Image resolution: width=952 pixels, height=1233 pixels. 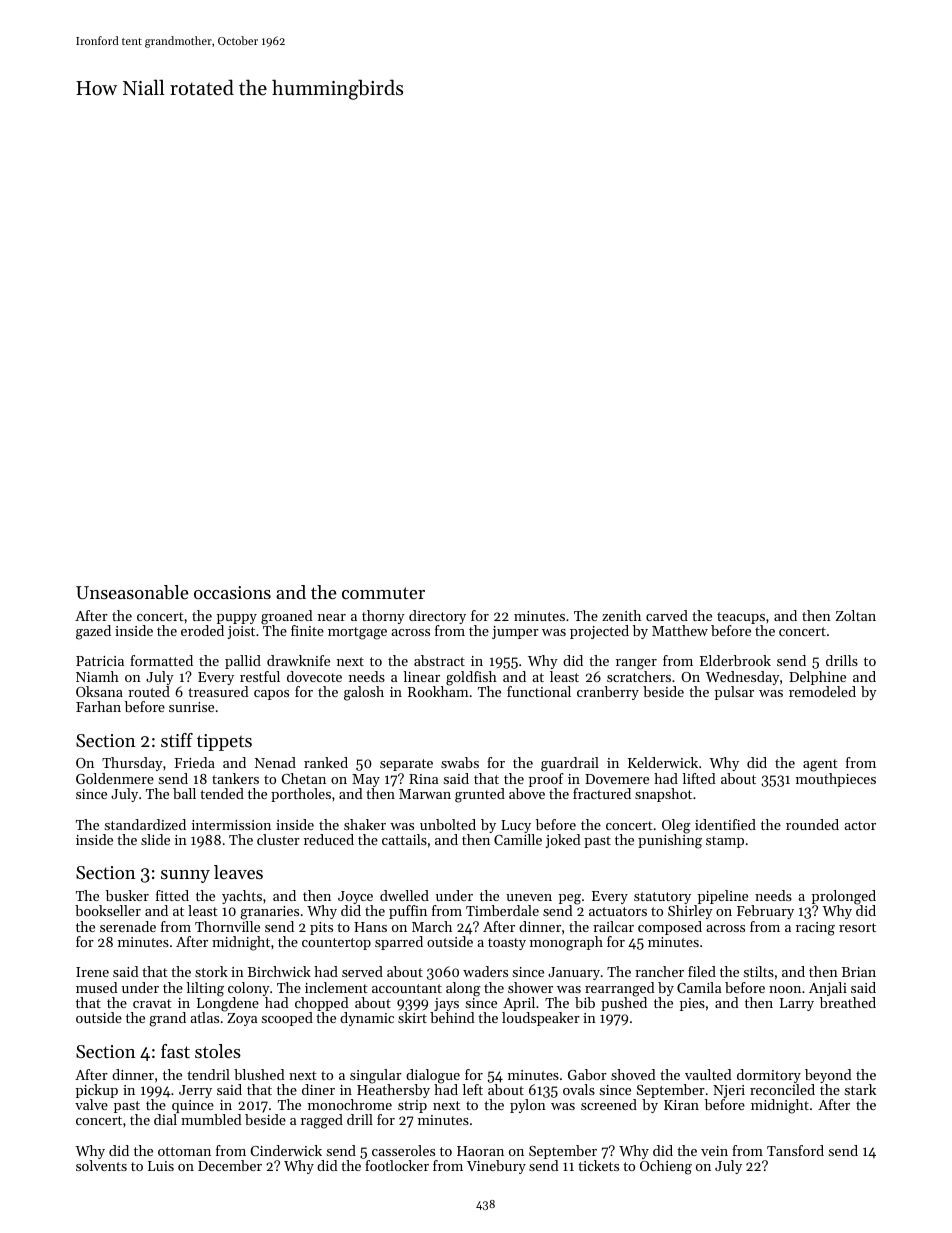 What do you see at coordinates (699, 778) in the page?
I see `lifted` at bounding box center [699, 778].
